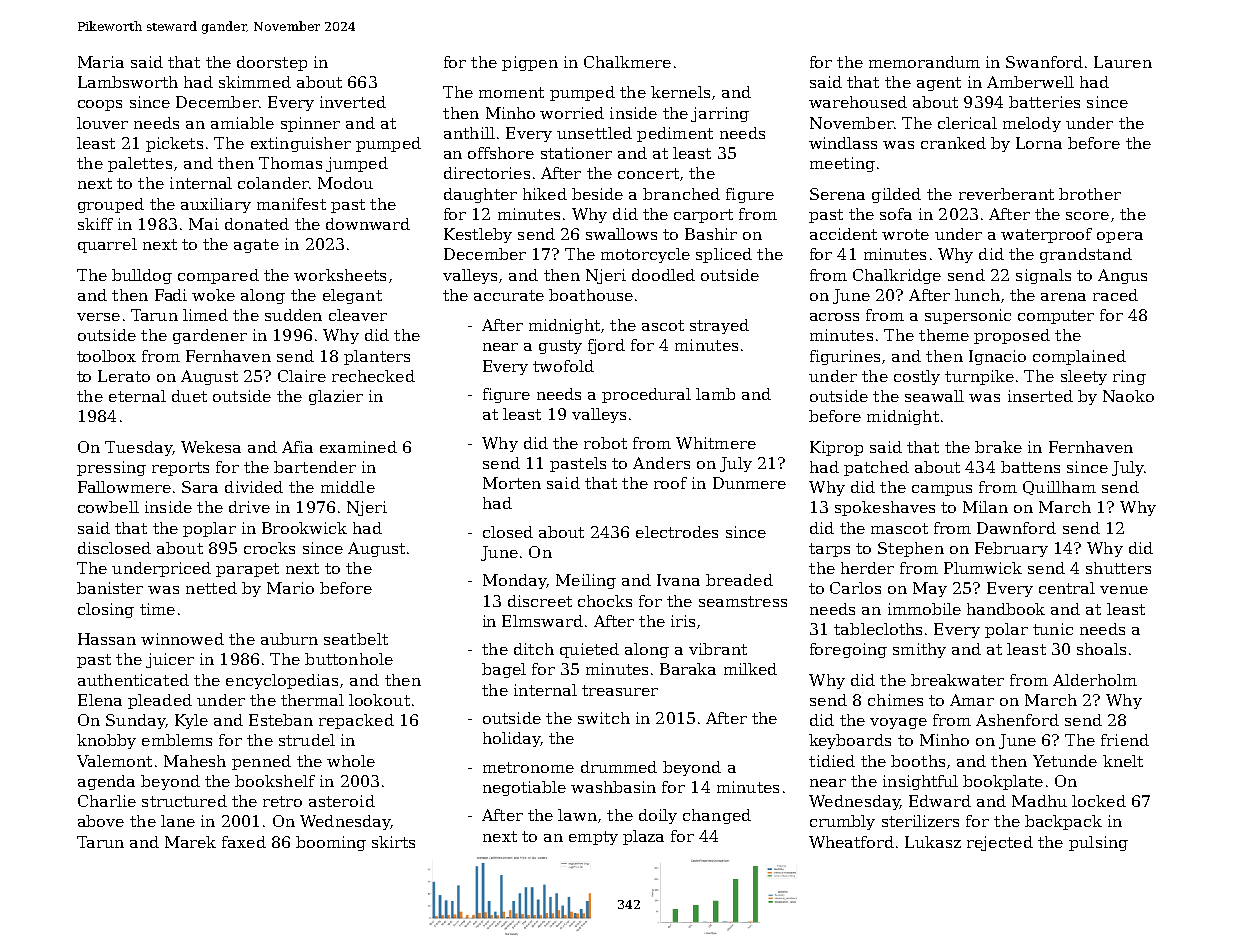  What do you see at coordinates (942, 490) in the document?
I see `campus` at bounding box center [942, 490].
